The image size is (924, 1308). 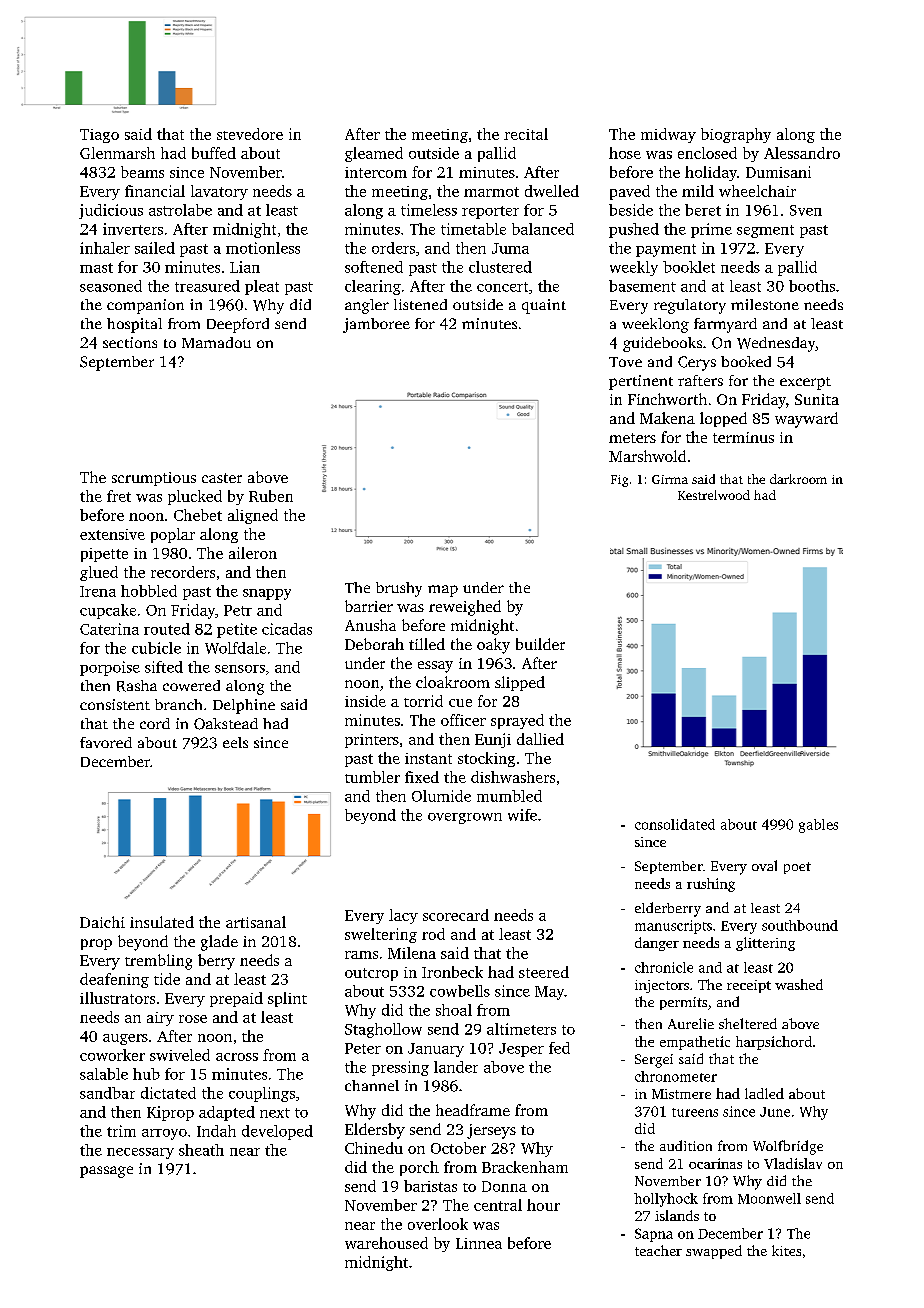 I want to click on kites, so click(x=786, y=1250).
